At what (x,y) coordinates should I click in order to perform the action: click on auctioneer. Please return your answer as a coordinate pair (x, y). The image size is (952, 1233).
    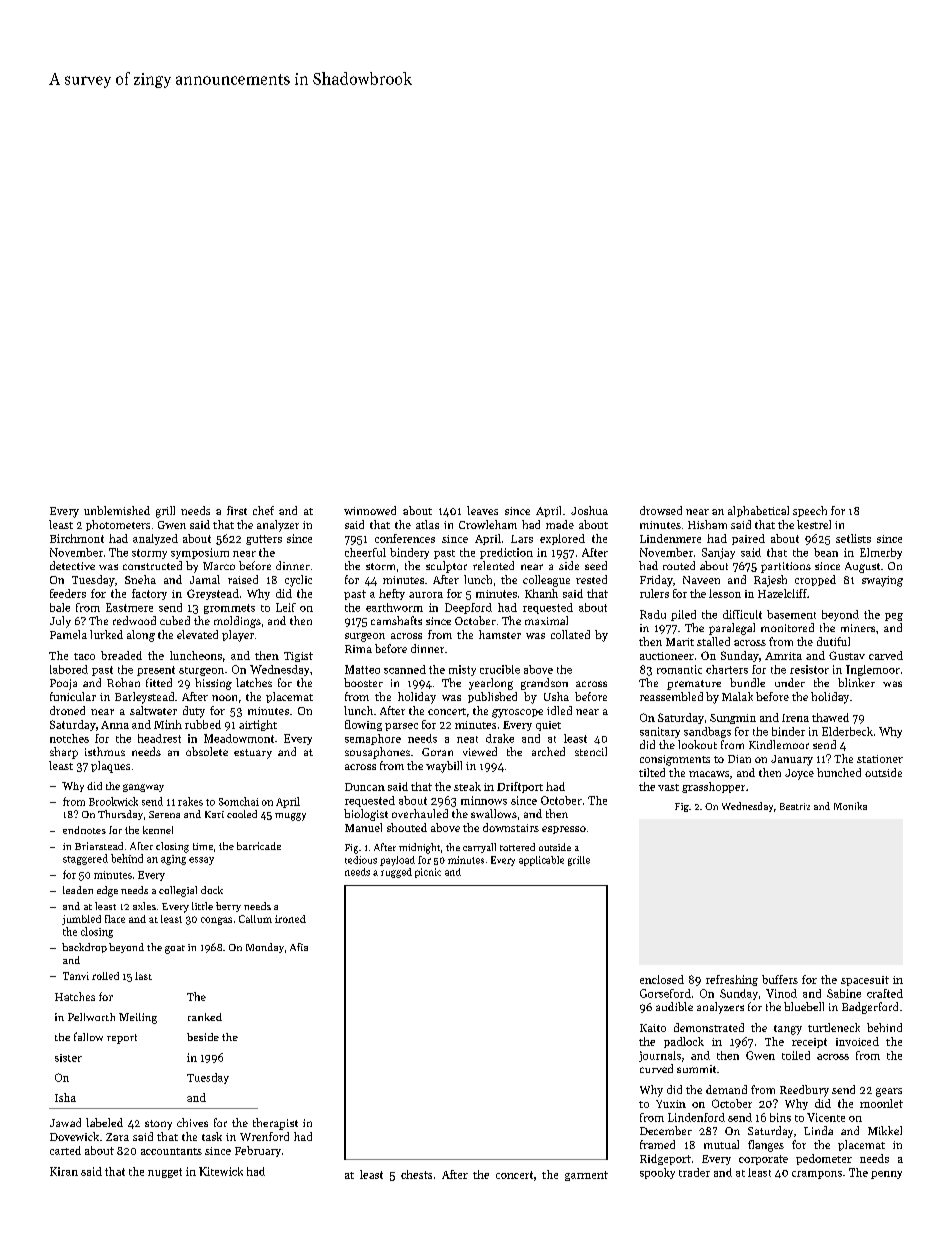
    Looking at the image, I should click on (667, 656).
